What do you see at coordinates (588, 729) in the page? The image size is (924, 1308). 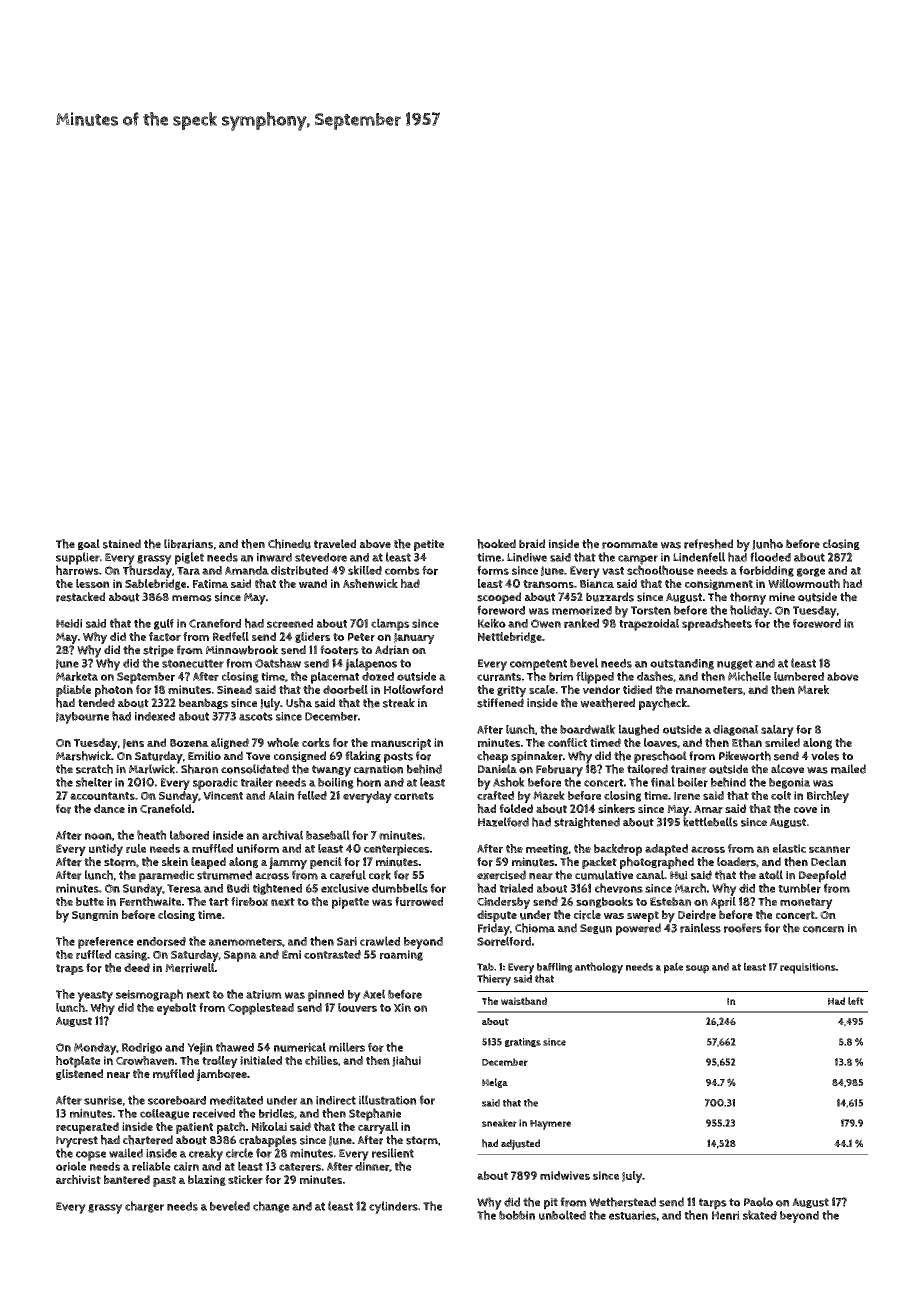 I see `boardwalk` at bounding box center [588, 729].
